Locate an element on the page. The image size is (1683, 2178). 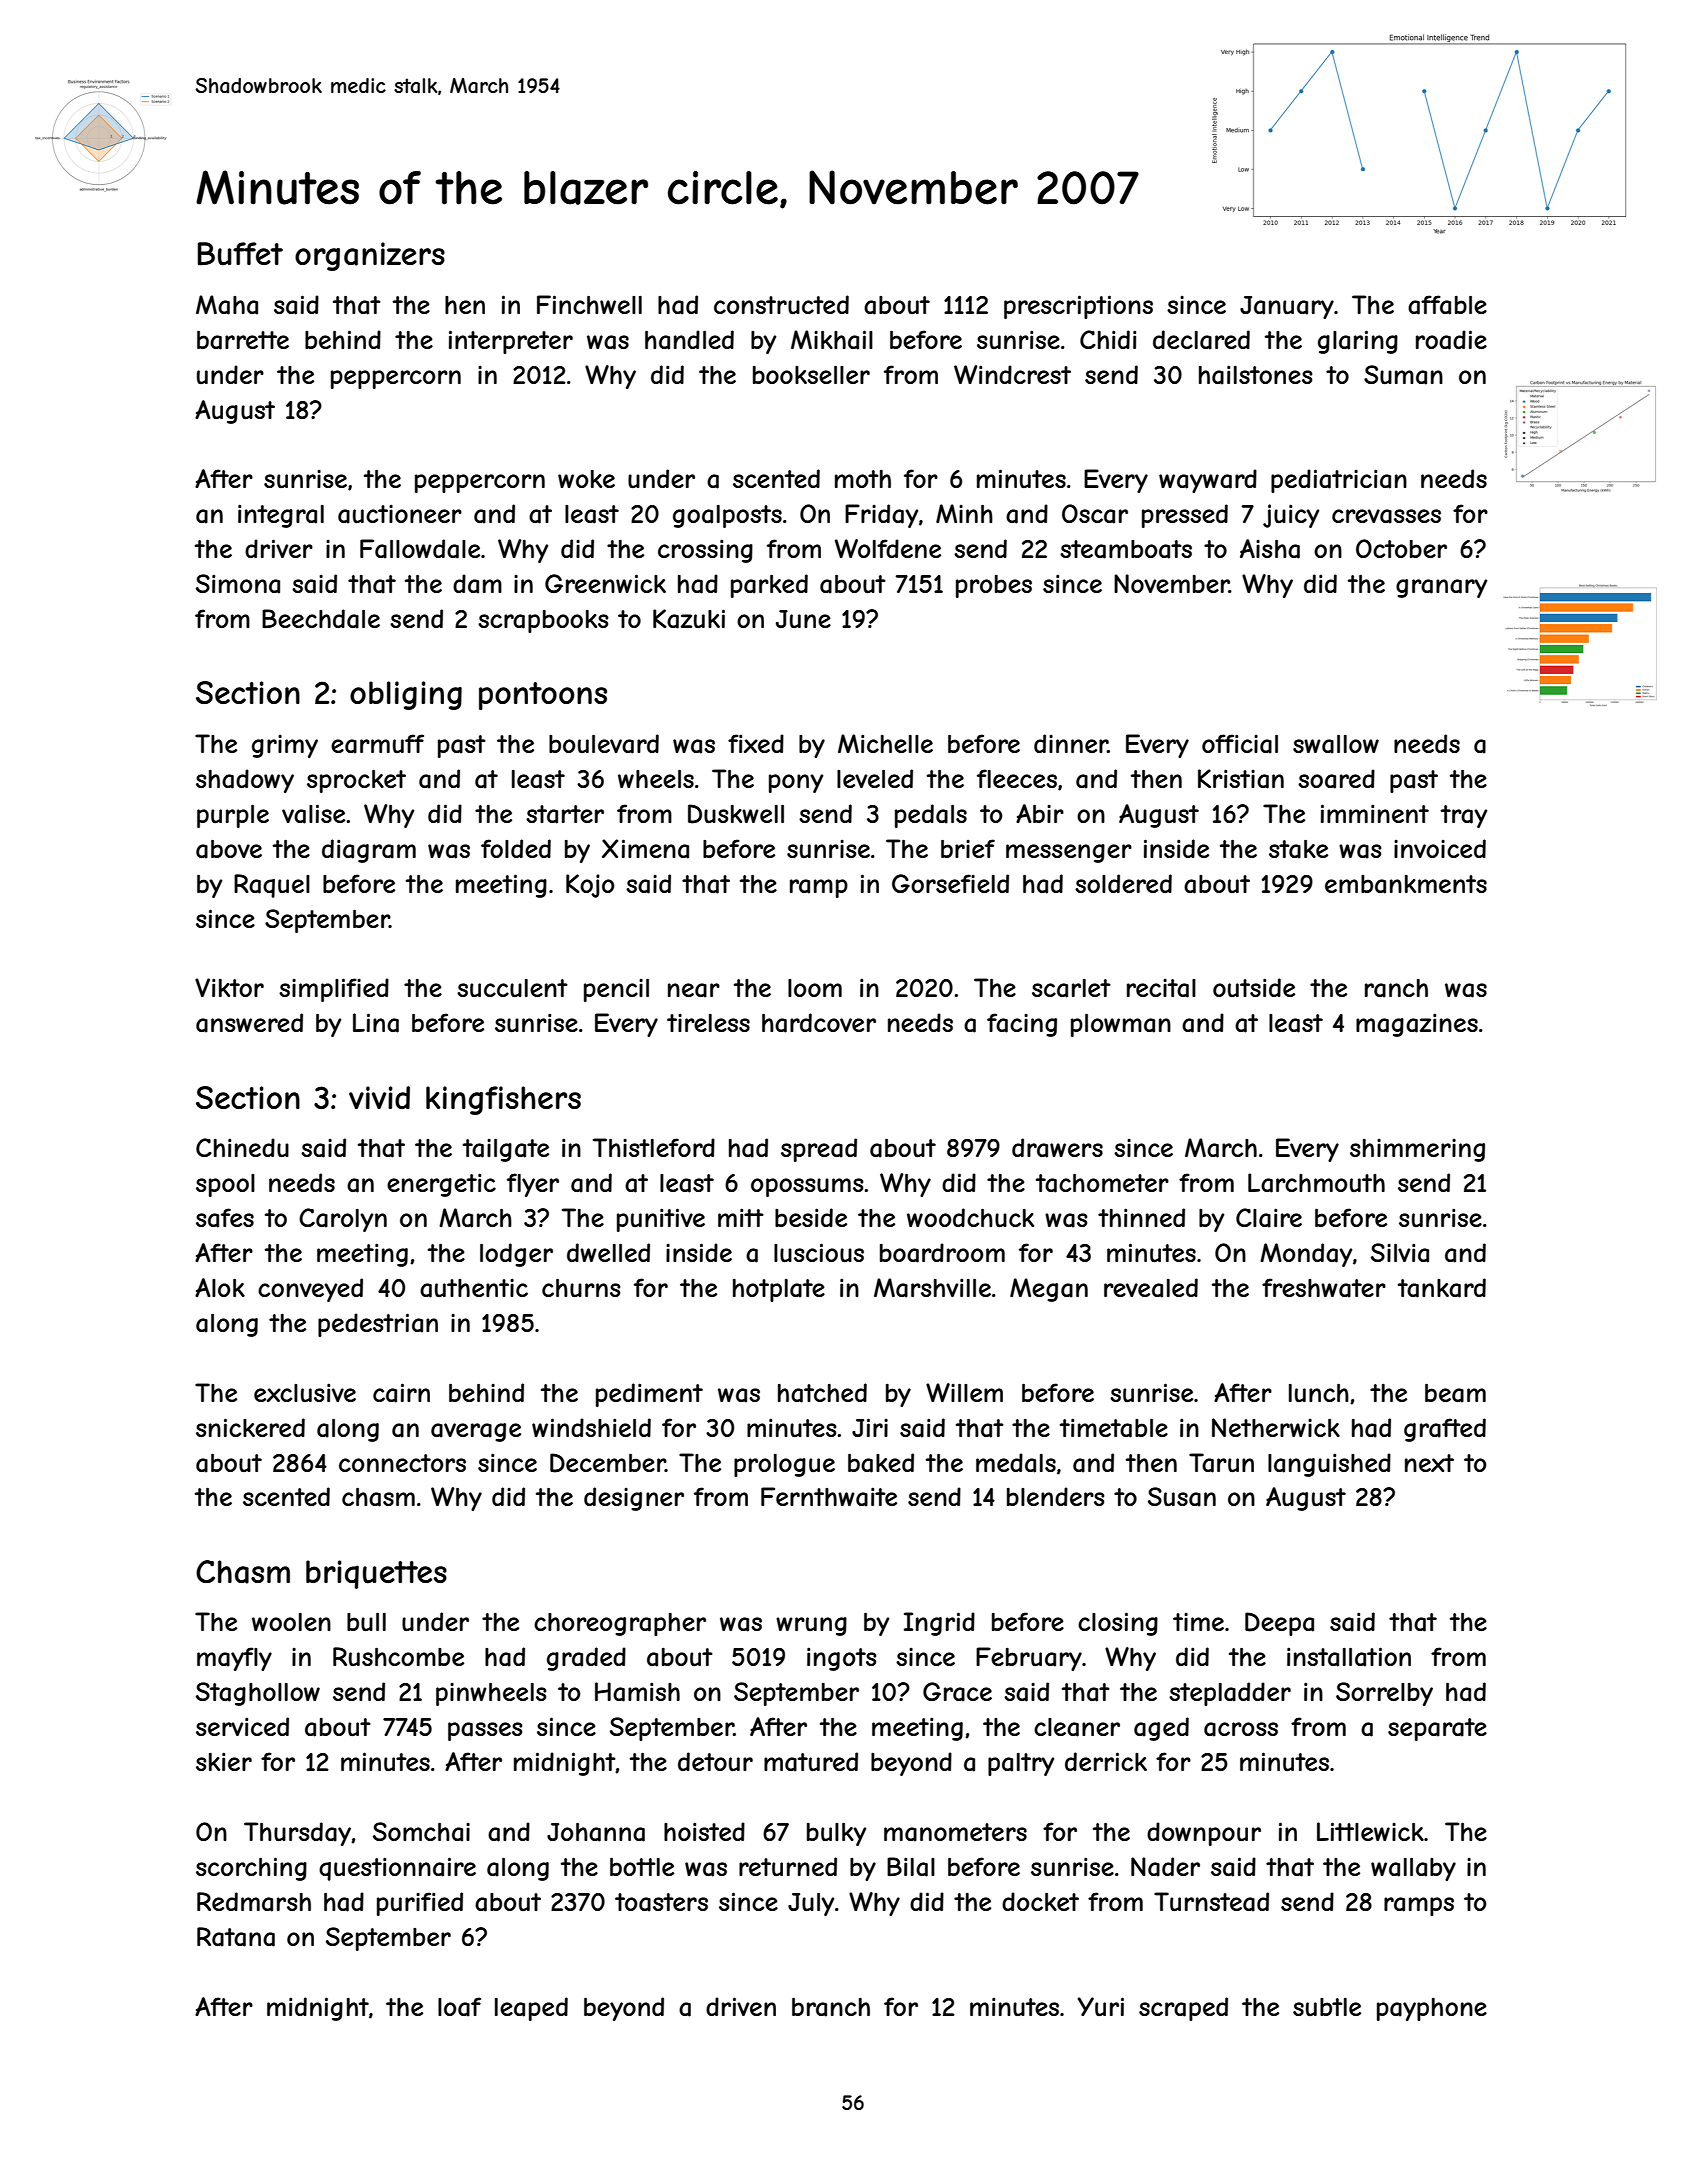
vivid is located at coordinates (379, 1097).
